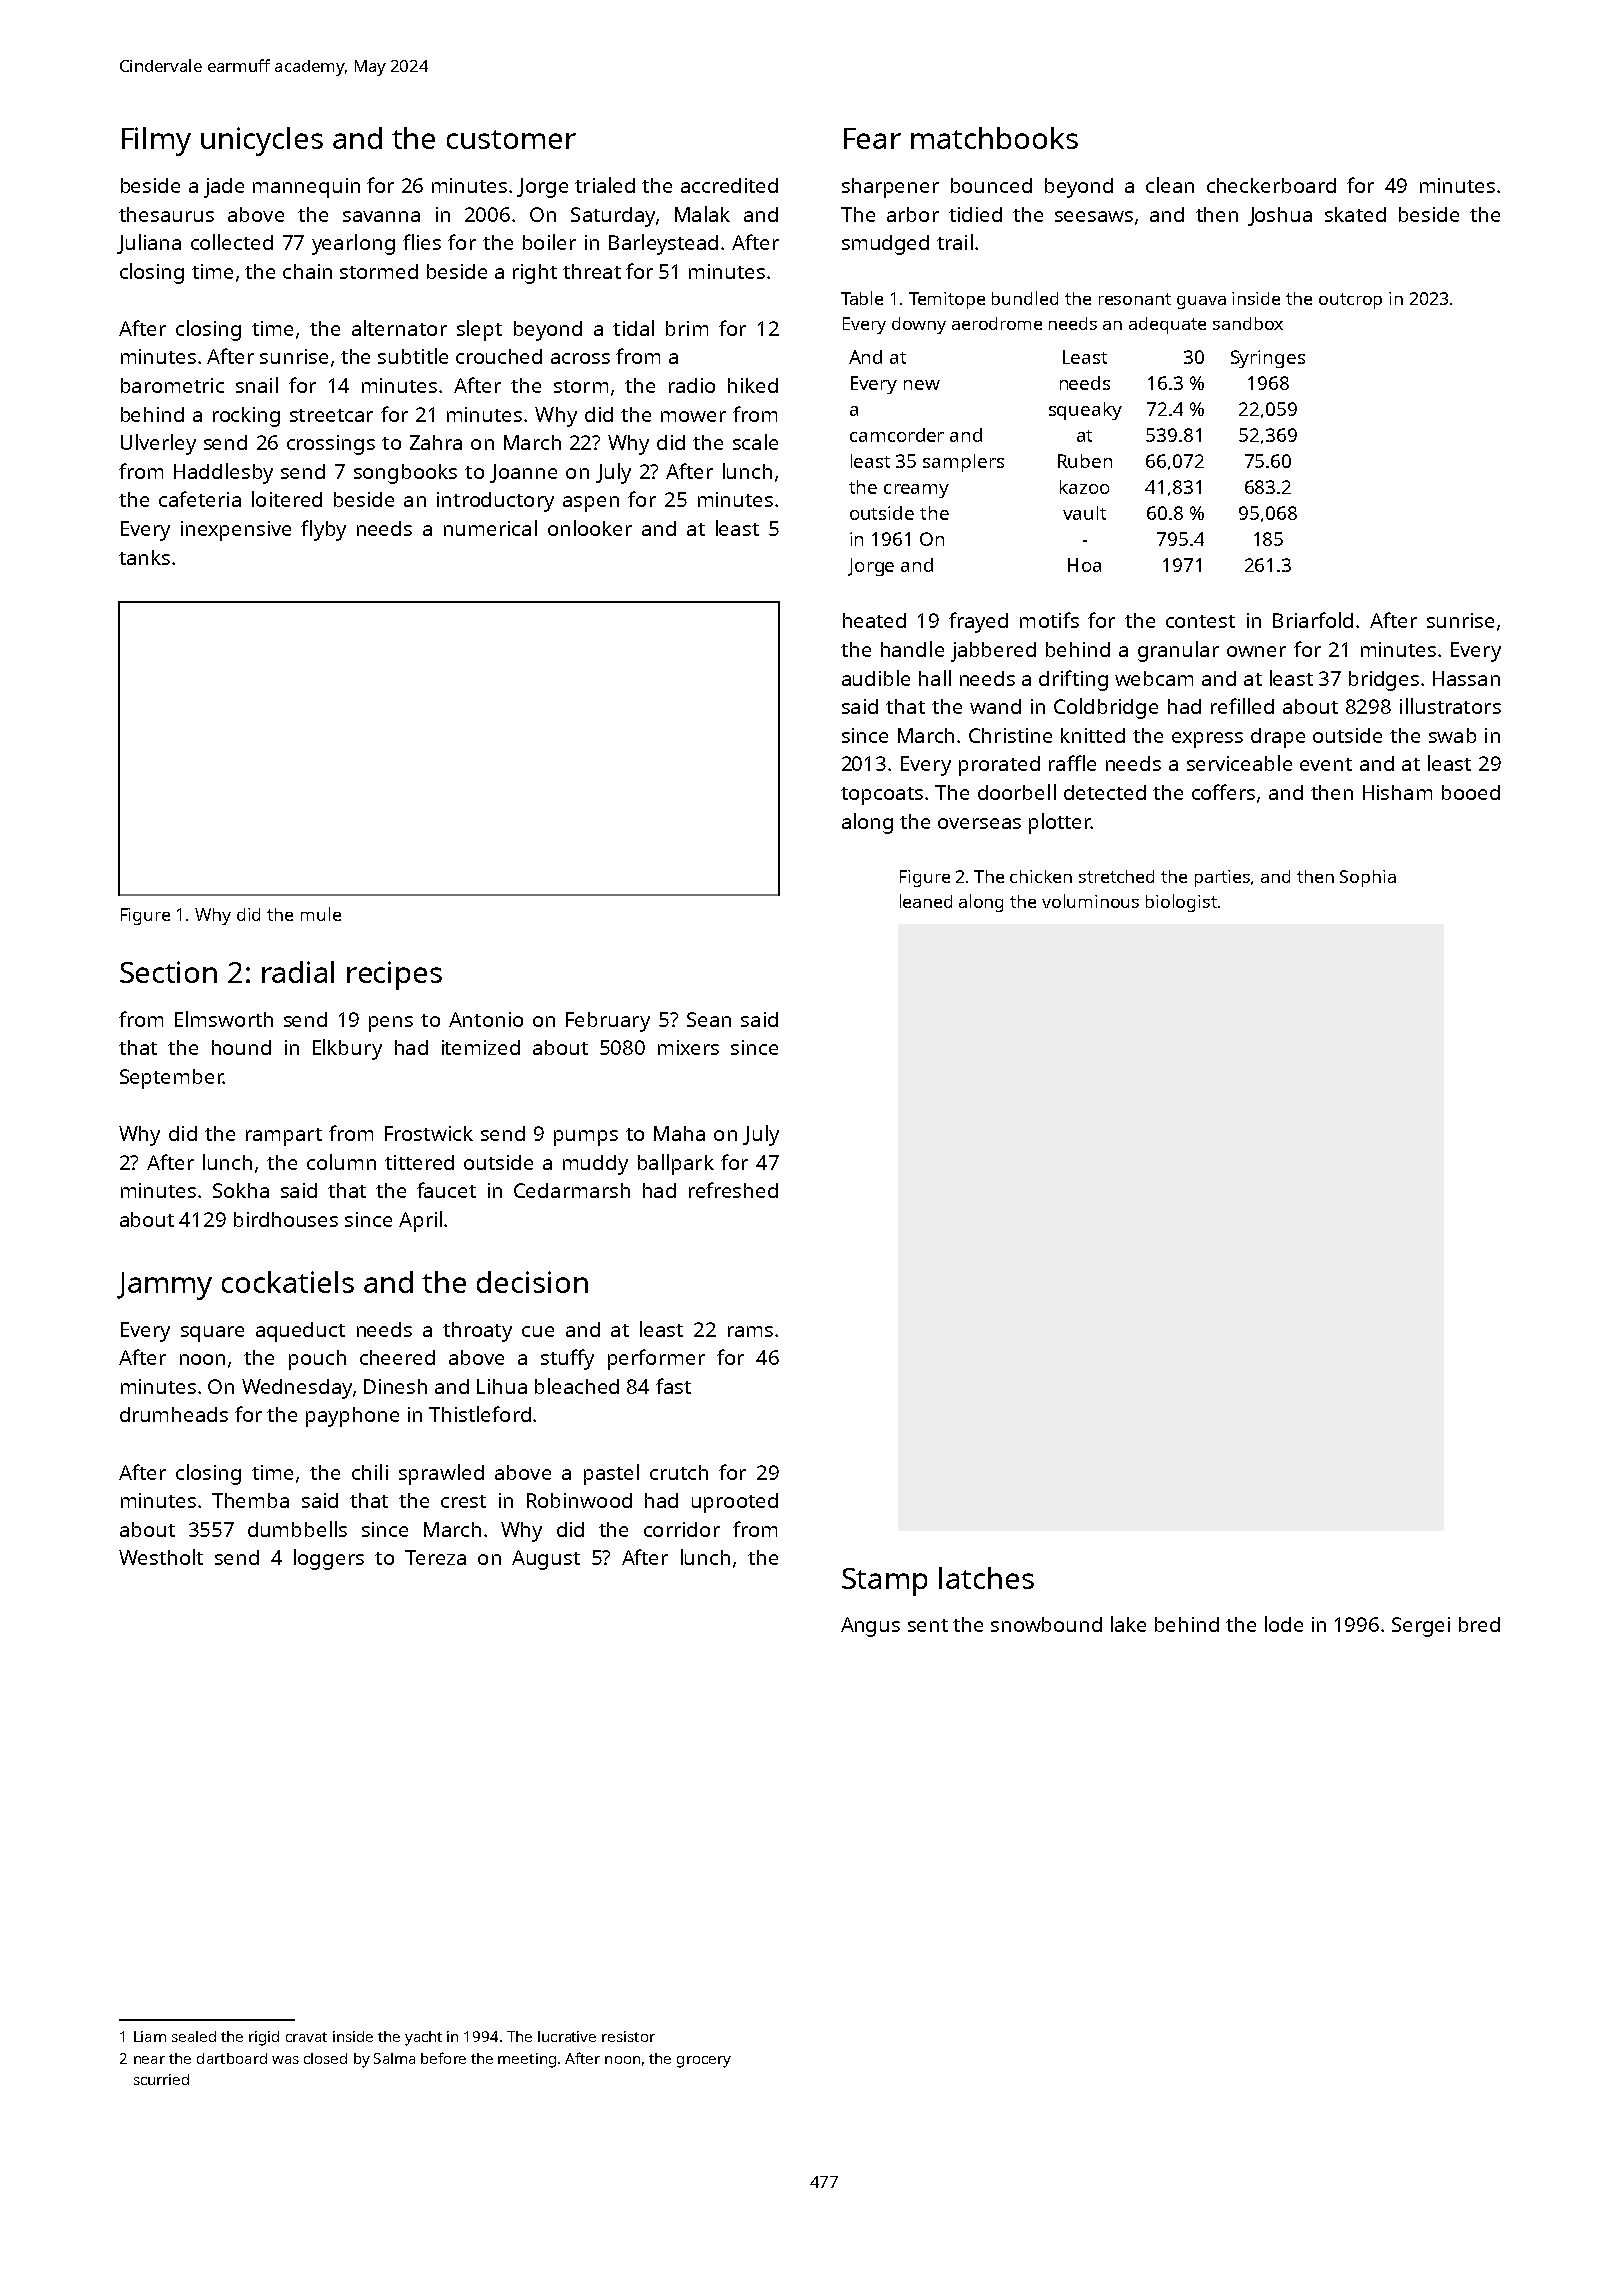 The width and height of the image is (1620, 2292). What do you see at coordinates (870, 1627) in the image?
I see `Angus` at bounding box center [870, 1627].
